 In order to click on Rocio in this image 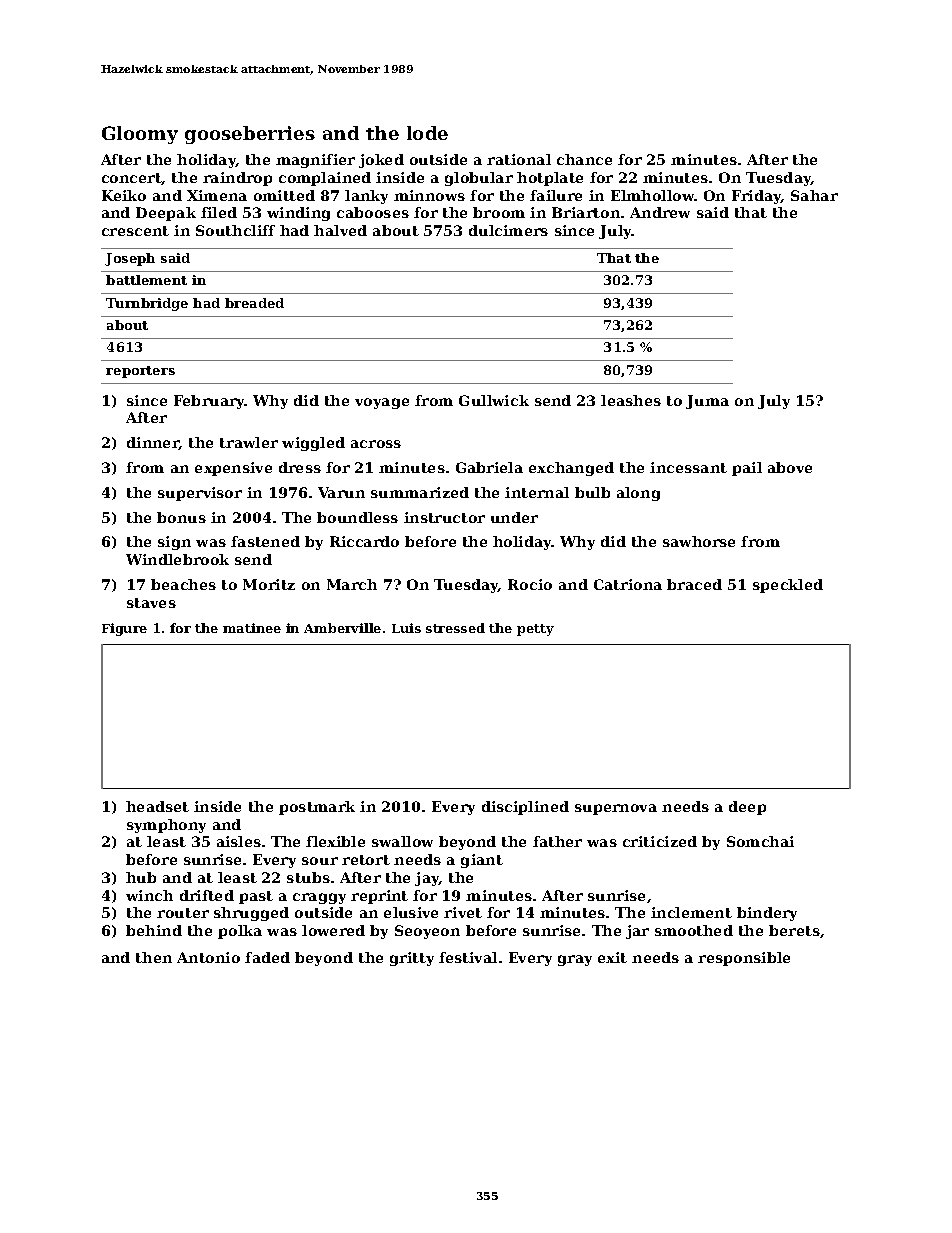, I will do `click(530, 584)`.
